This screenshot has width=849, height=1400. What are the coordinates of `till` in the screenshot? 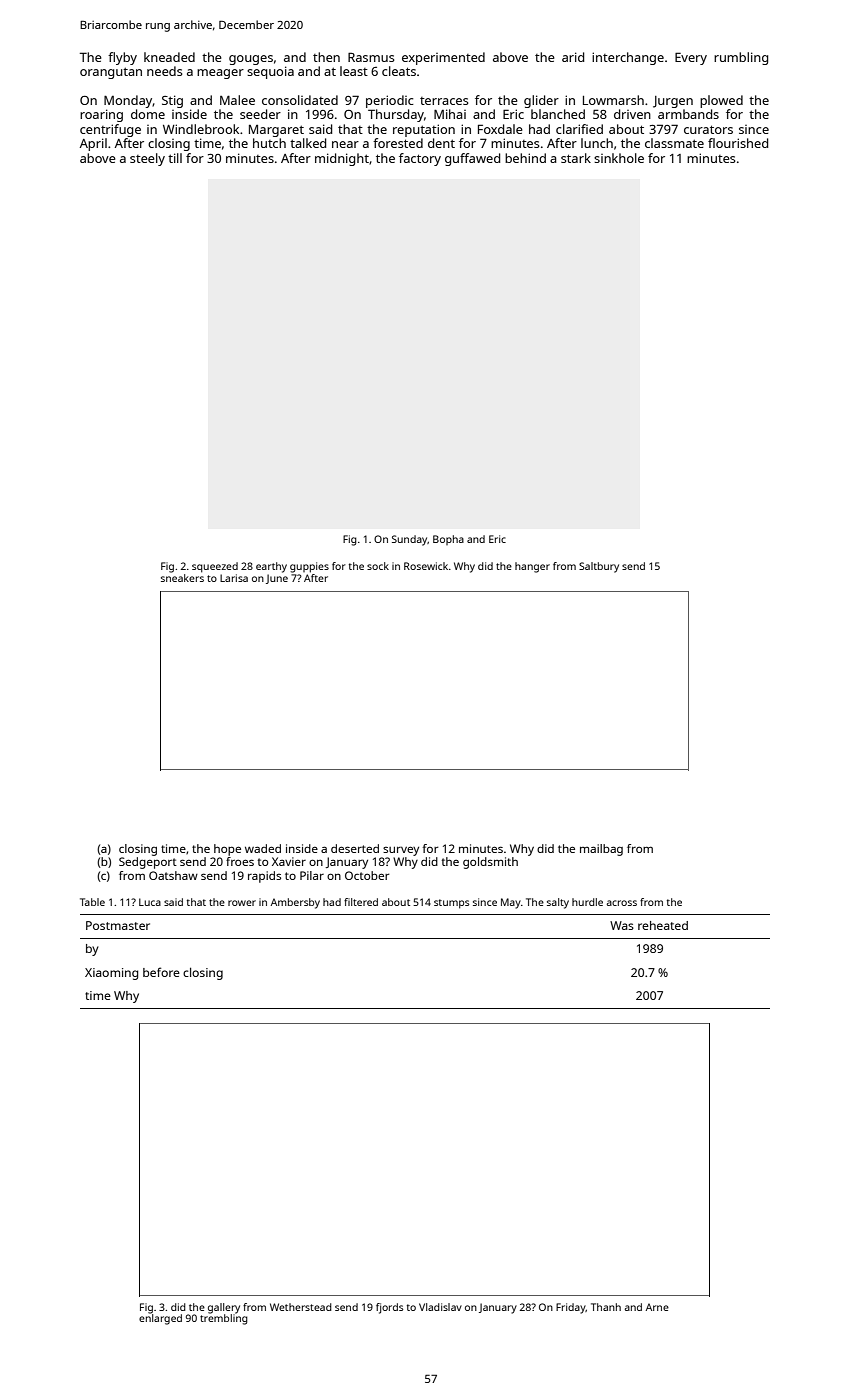 It's located at (175, 158).
